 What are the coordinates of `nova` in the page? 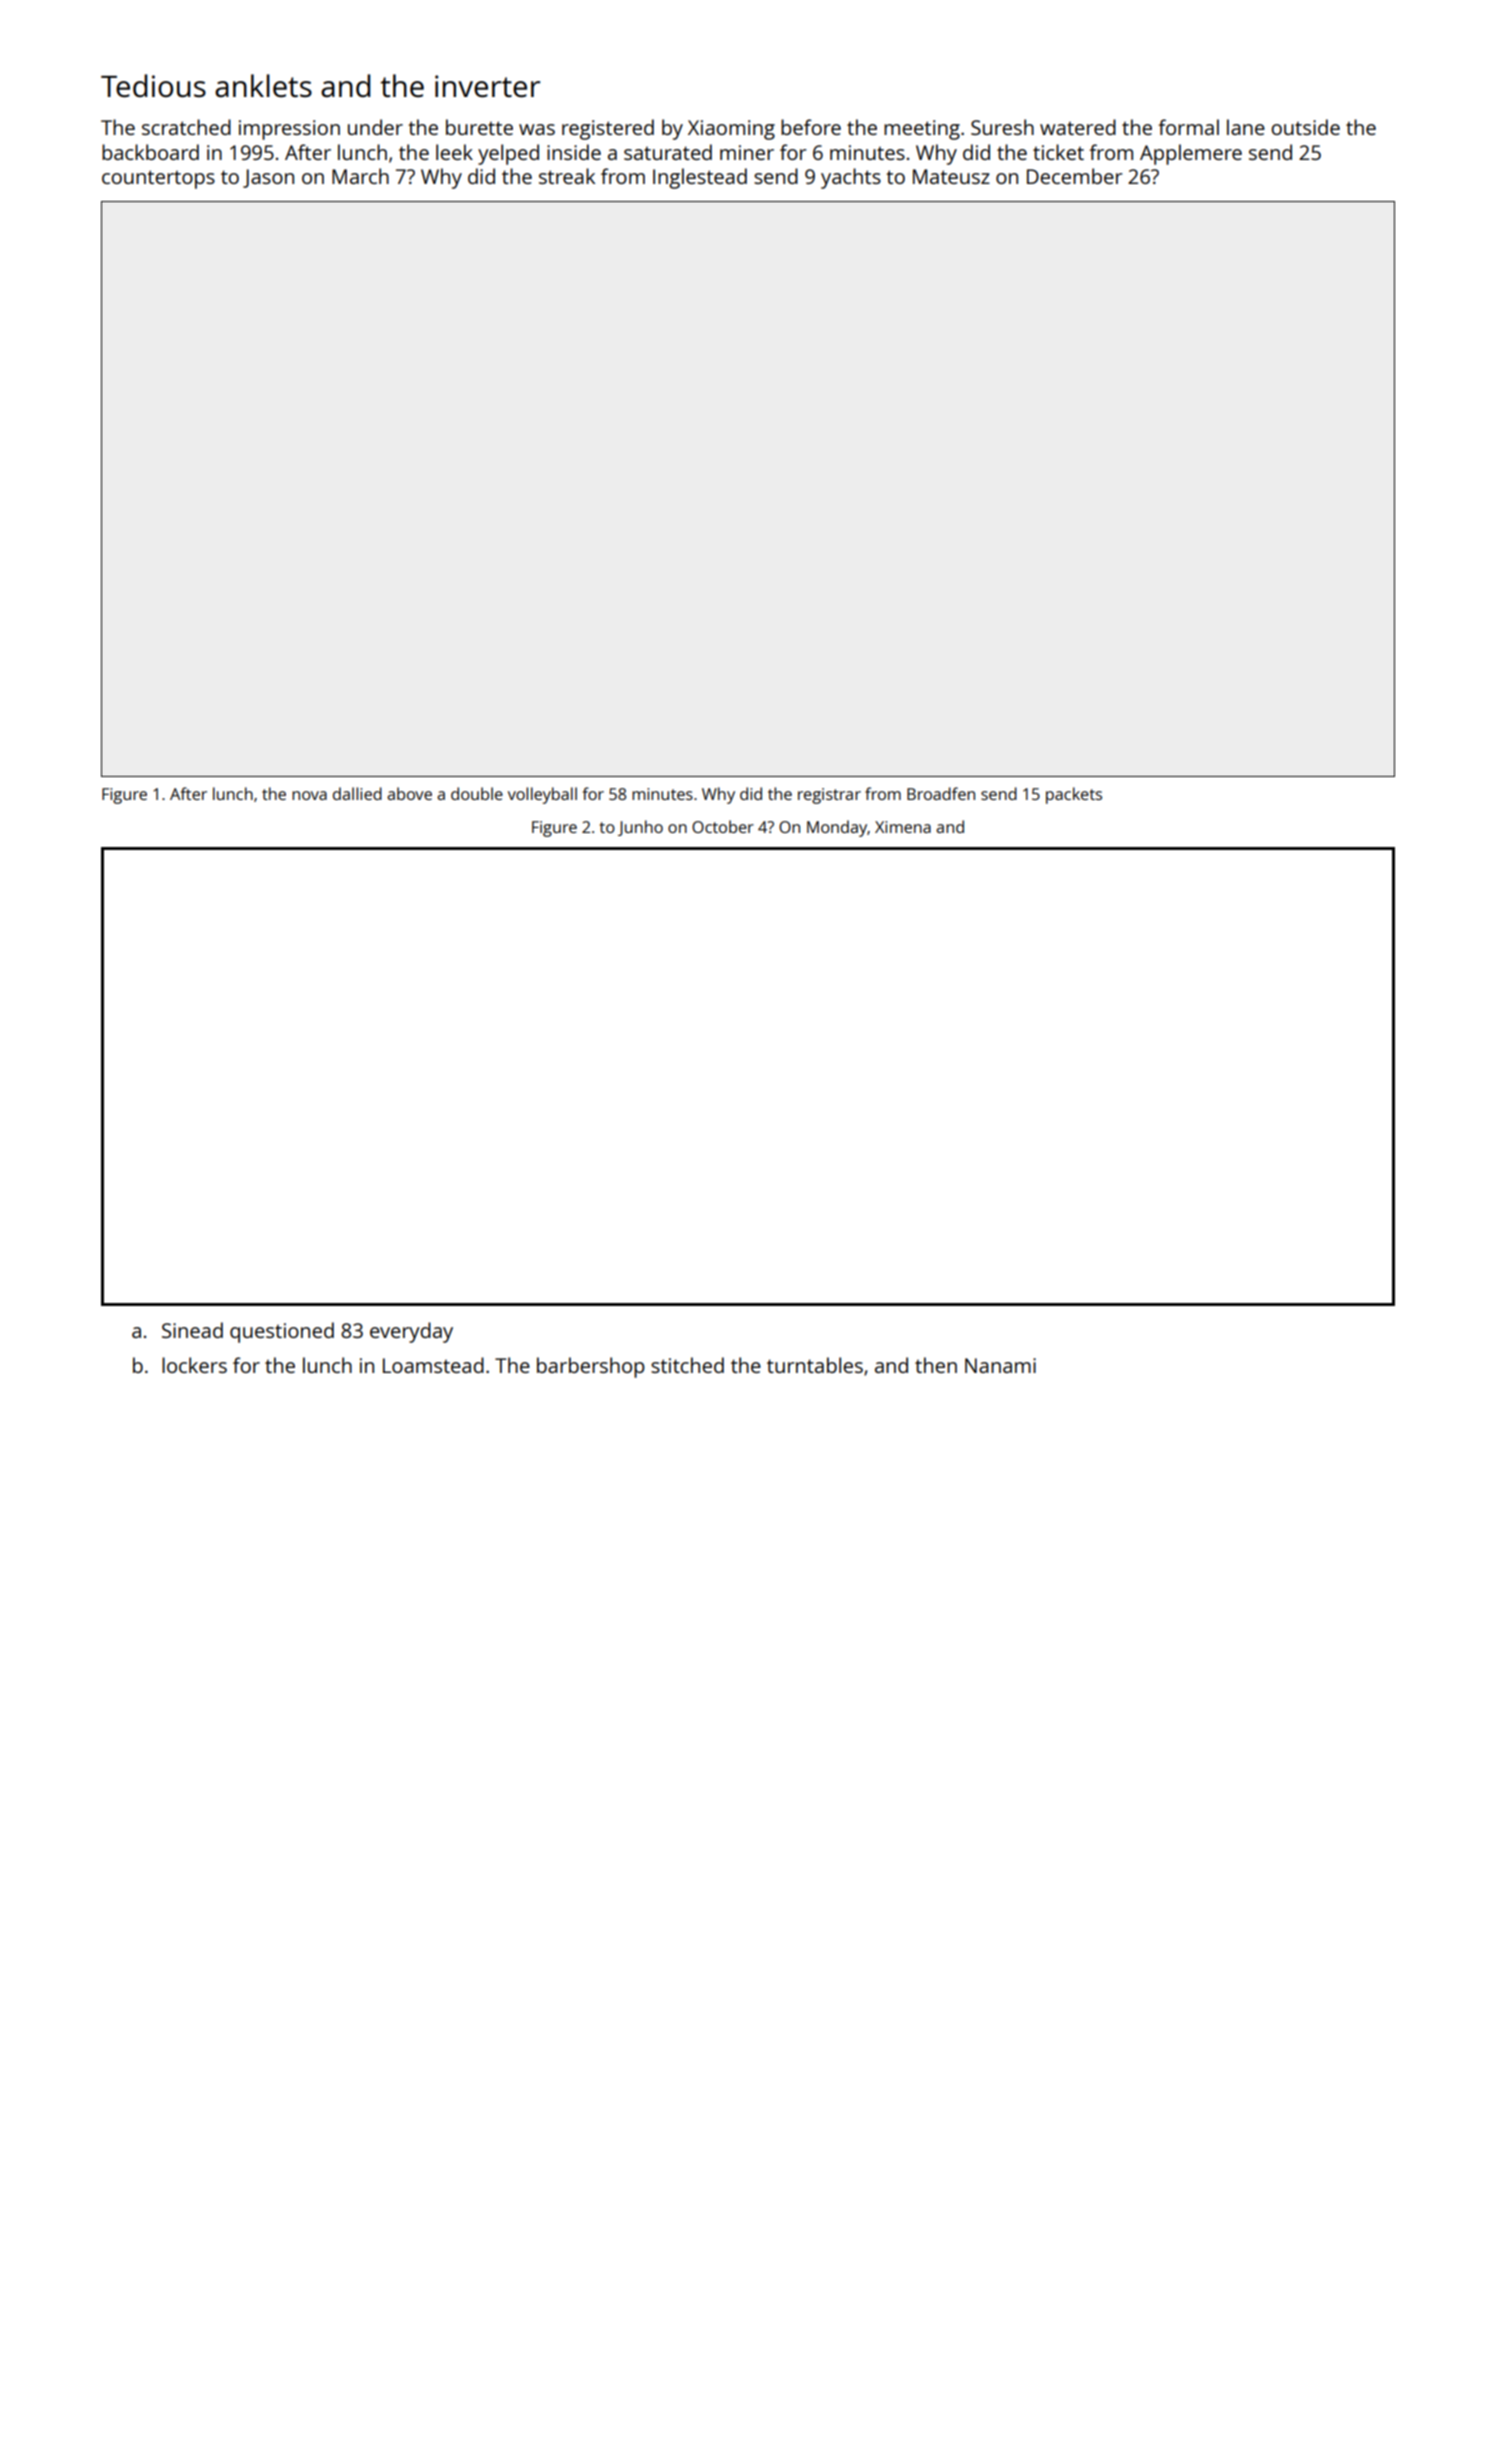 It's located at (309, 795).
